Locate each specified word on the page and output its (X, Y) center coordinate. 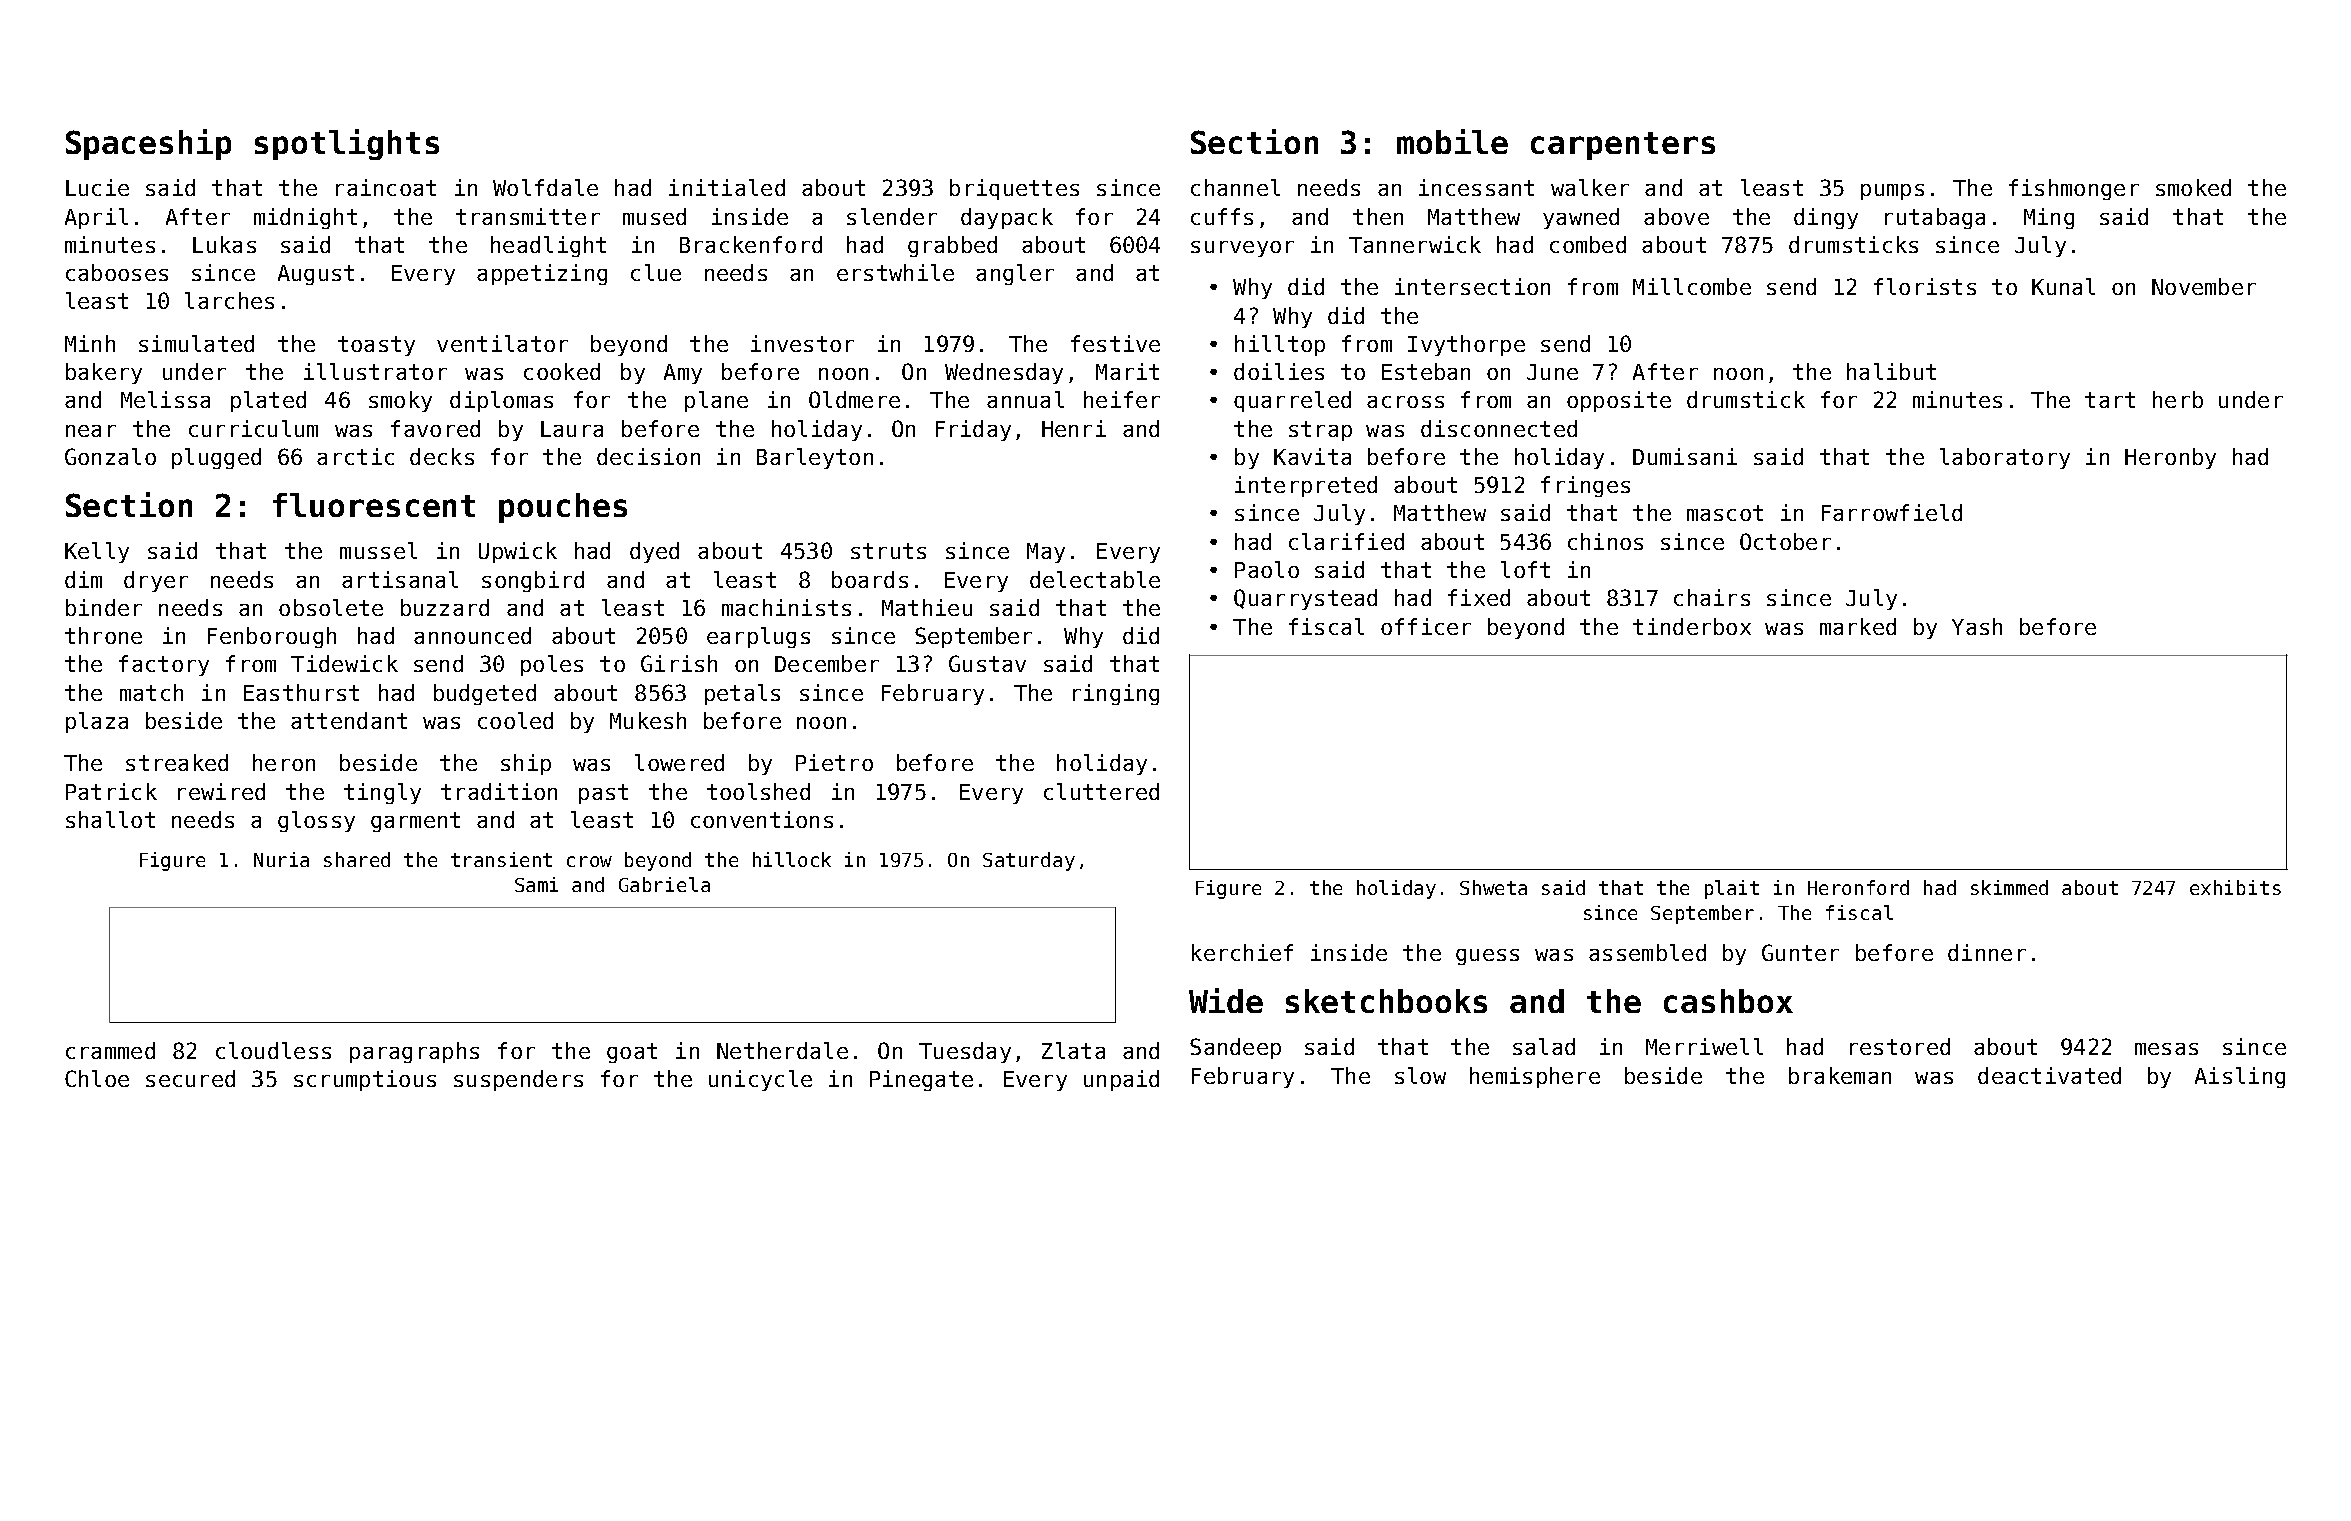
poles (552, 665)
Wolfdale (545, 187)
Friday (973, 430)
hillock (792, 859)
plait (1732, 889)
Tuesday (965, 1052)
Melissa (165, 399)
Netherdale (782, 1050)
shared (357, 859)
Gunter (1800, 952)
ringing (1116, 694)
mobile (1452, 141)
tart (2110, 400)
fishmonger (2074, 189)
